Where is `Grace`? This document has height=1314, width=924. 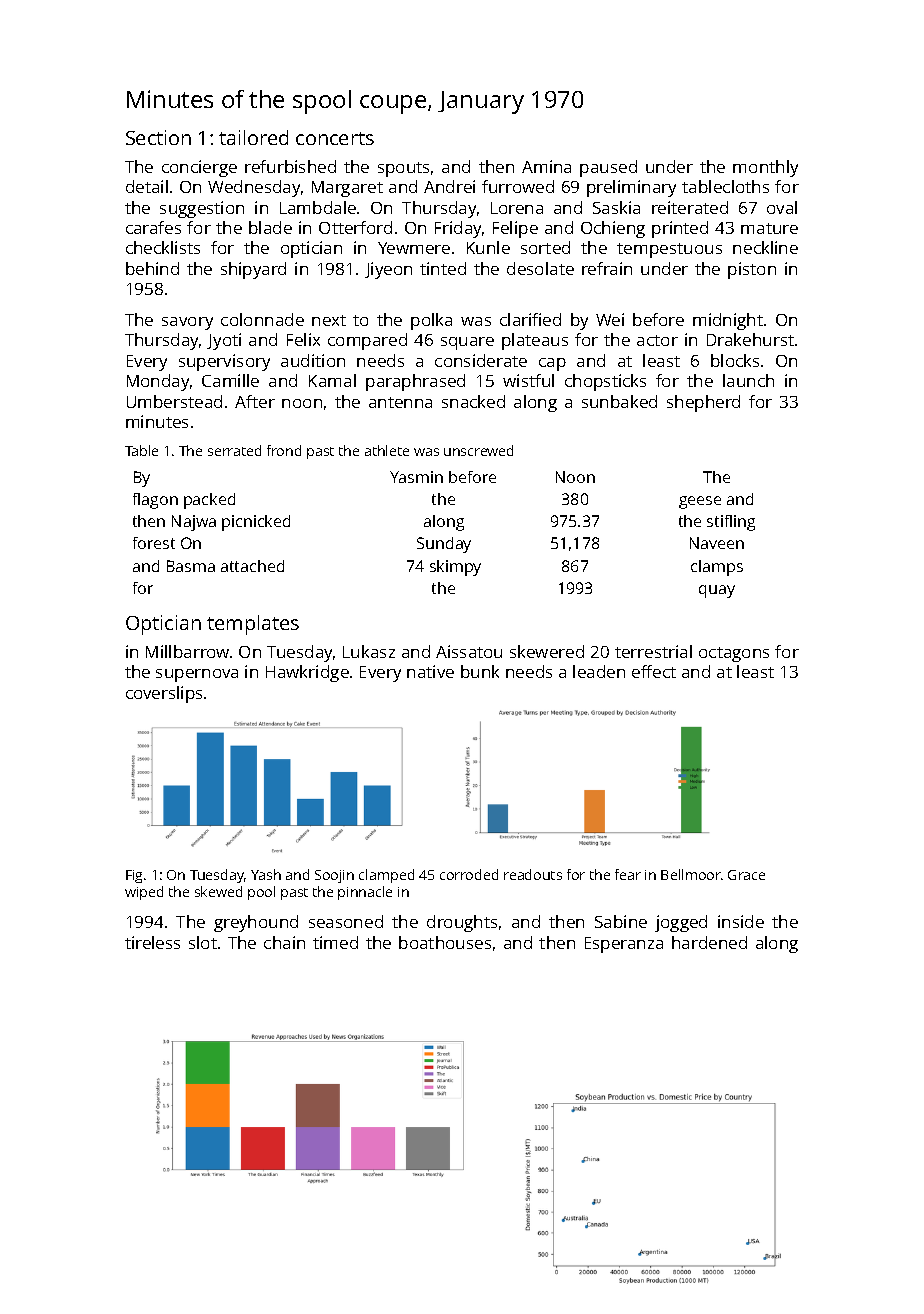
Grace is located at coordinates (746, 875).
